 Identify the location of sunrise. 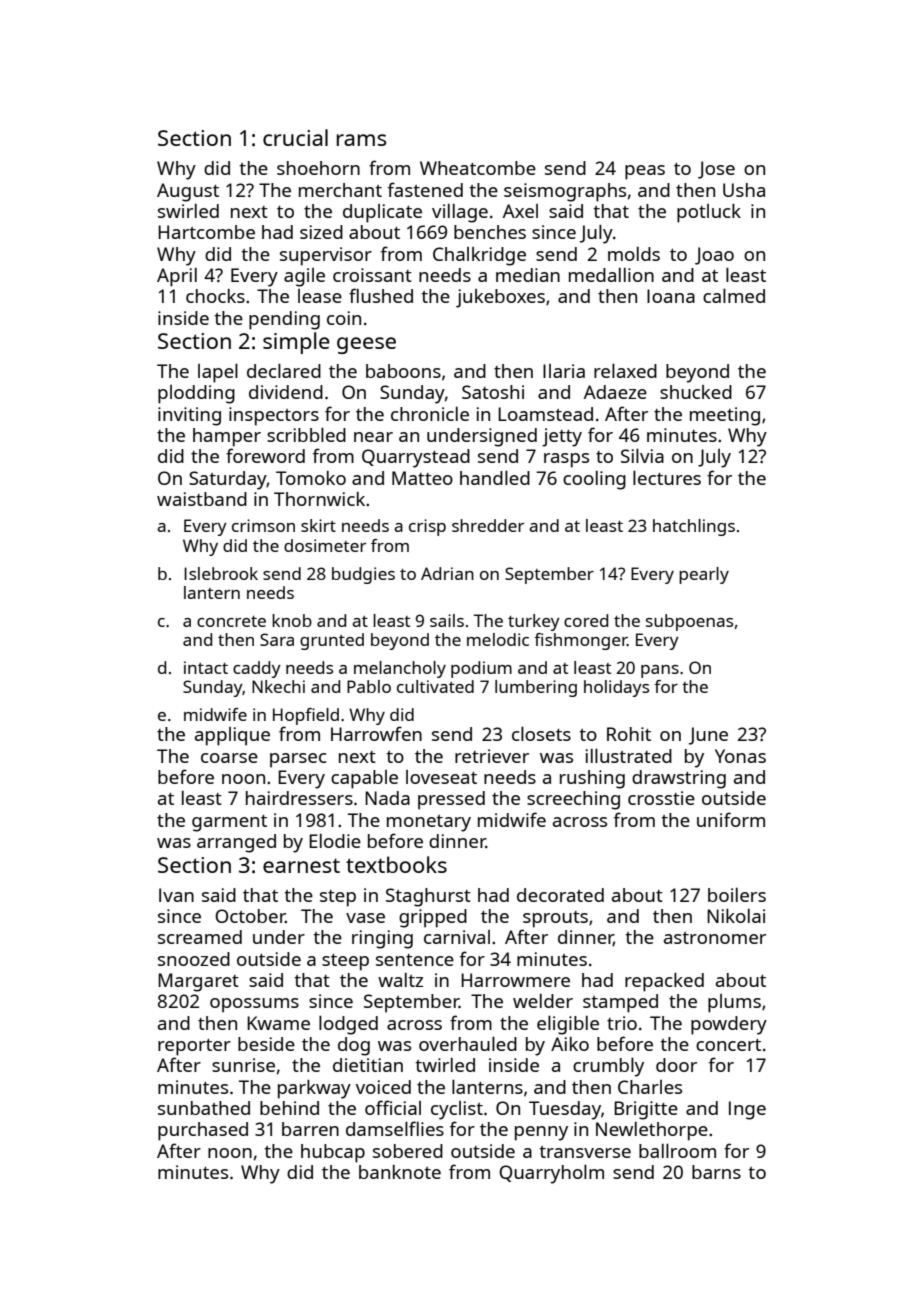
(243, 1065).
